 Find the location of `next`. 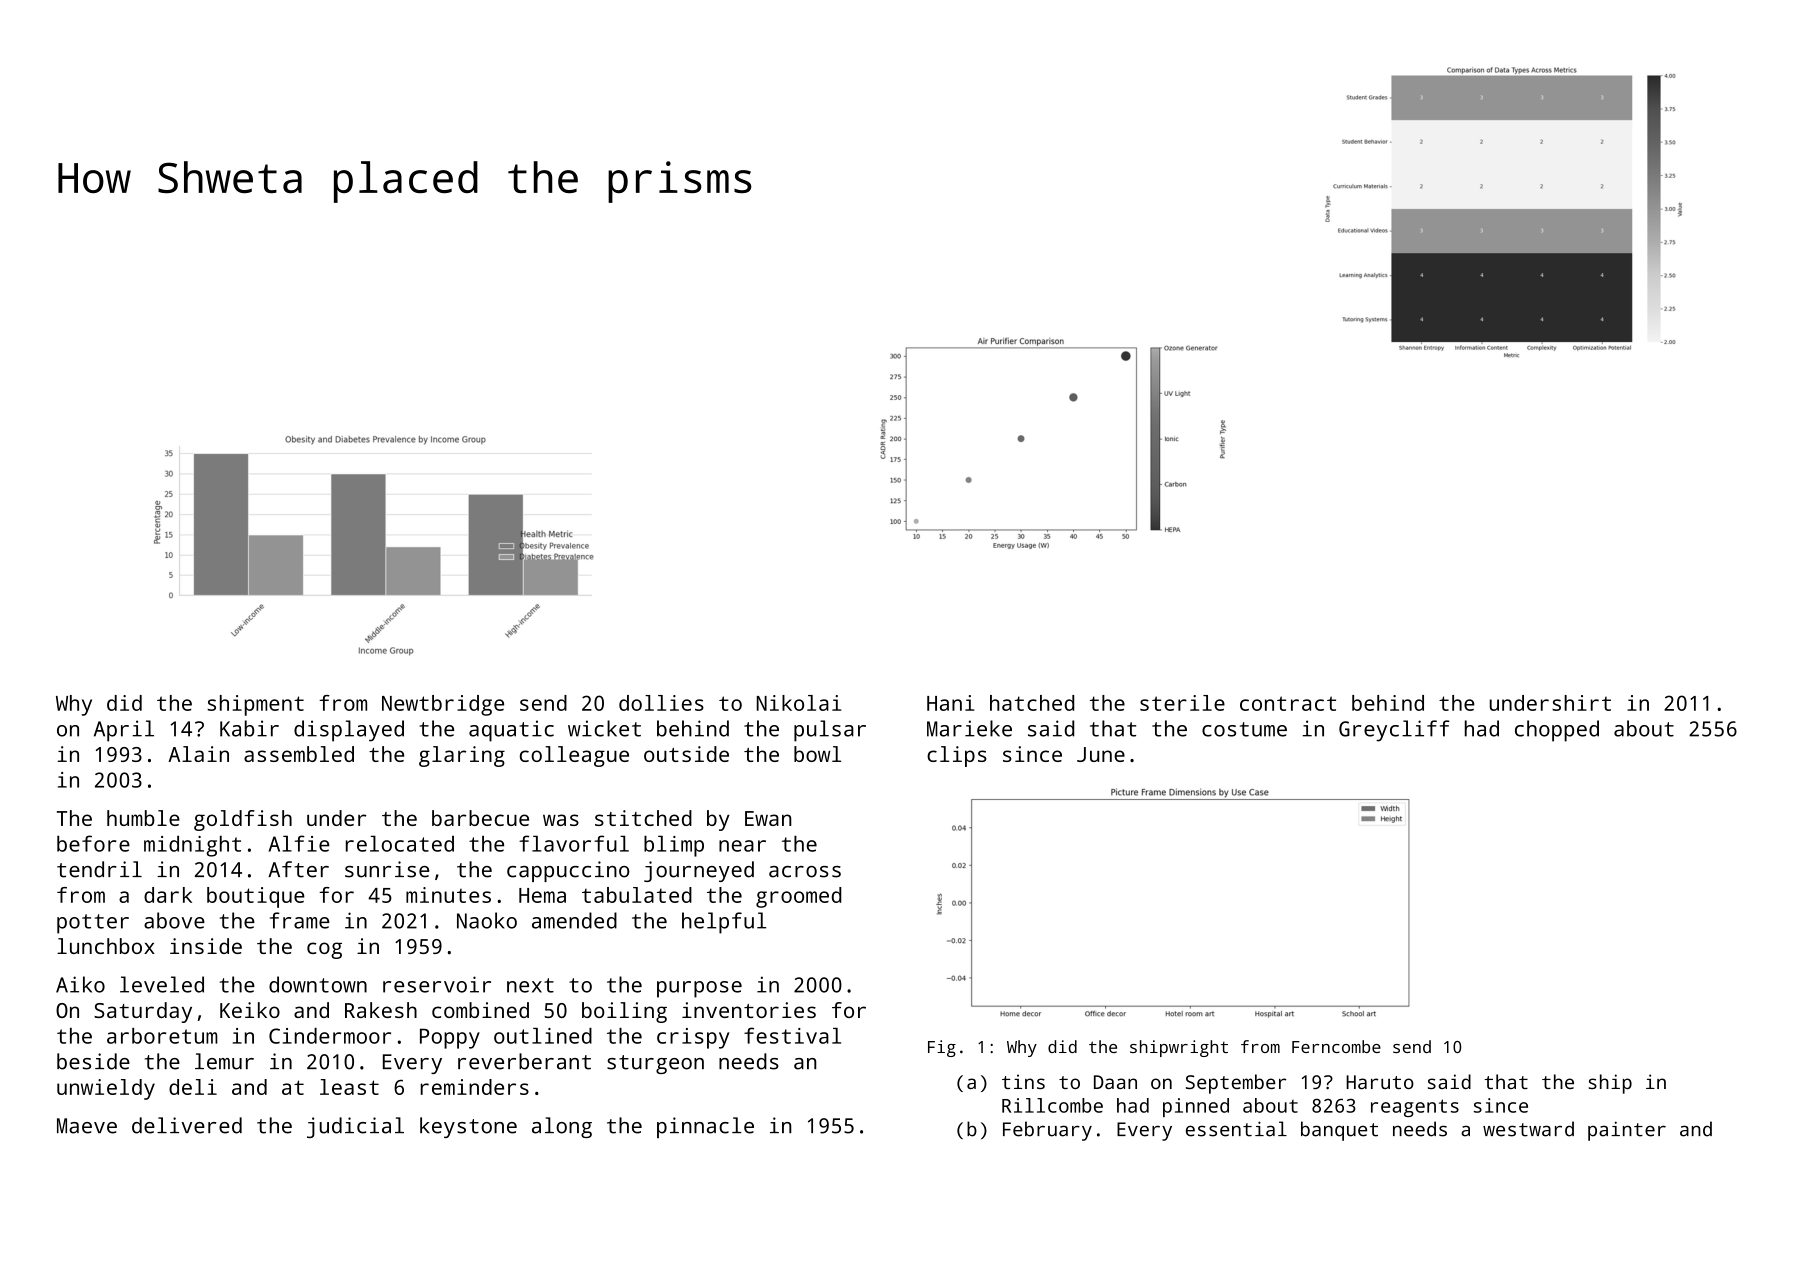

next is located at coordinates (530, 985).
